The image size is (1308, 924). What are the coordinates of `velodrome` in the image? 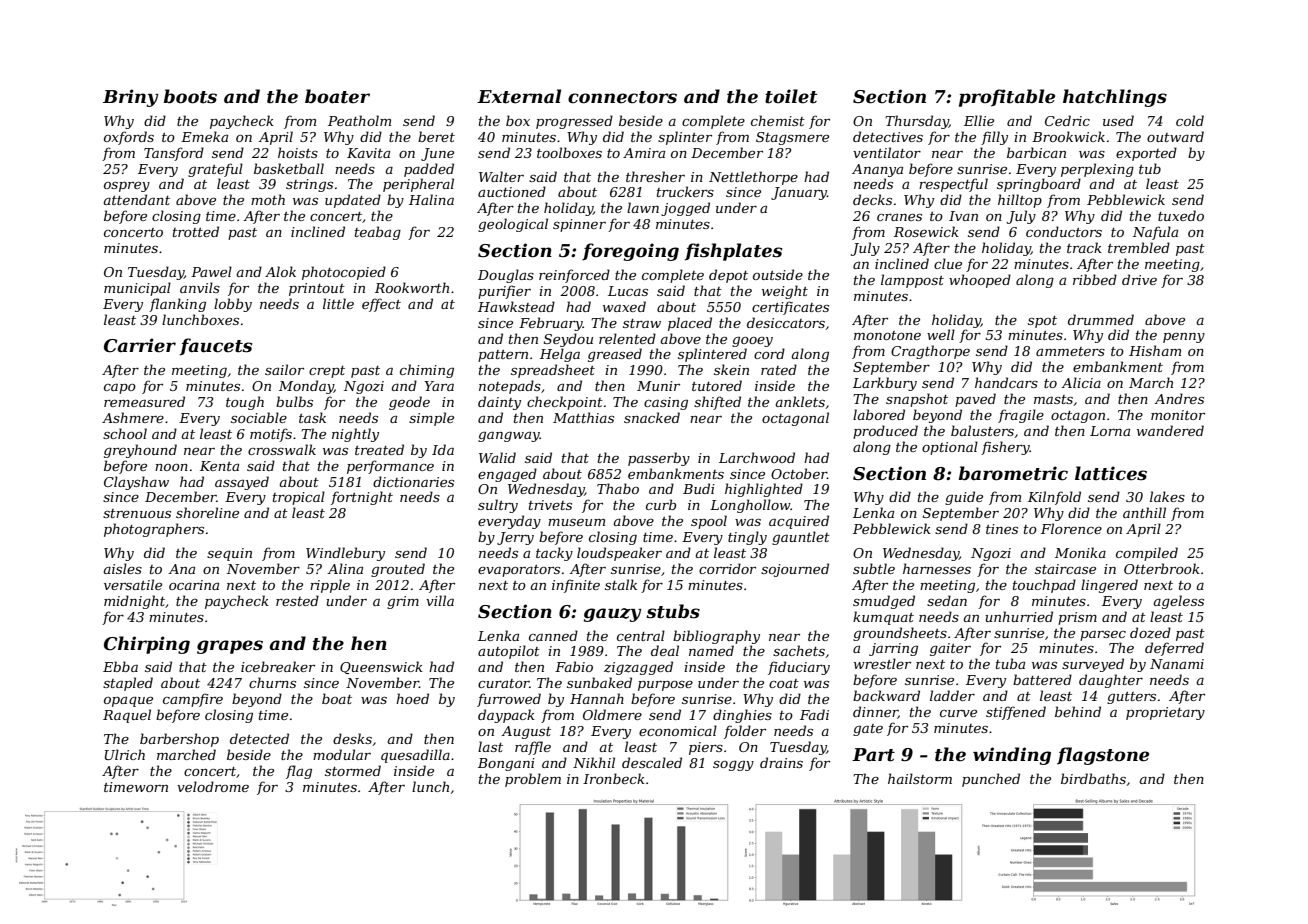 It's located at (213, 786).
